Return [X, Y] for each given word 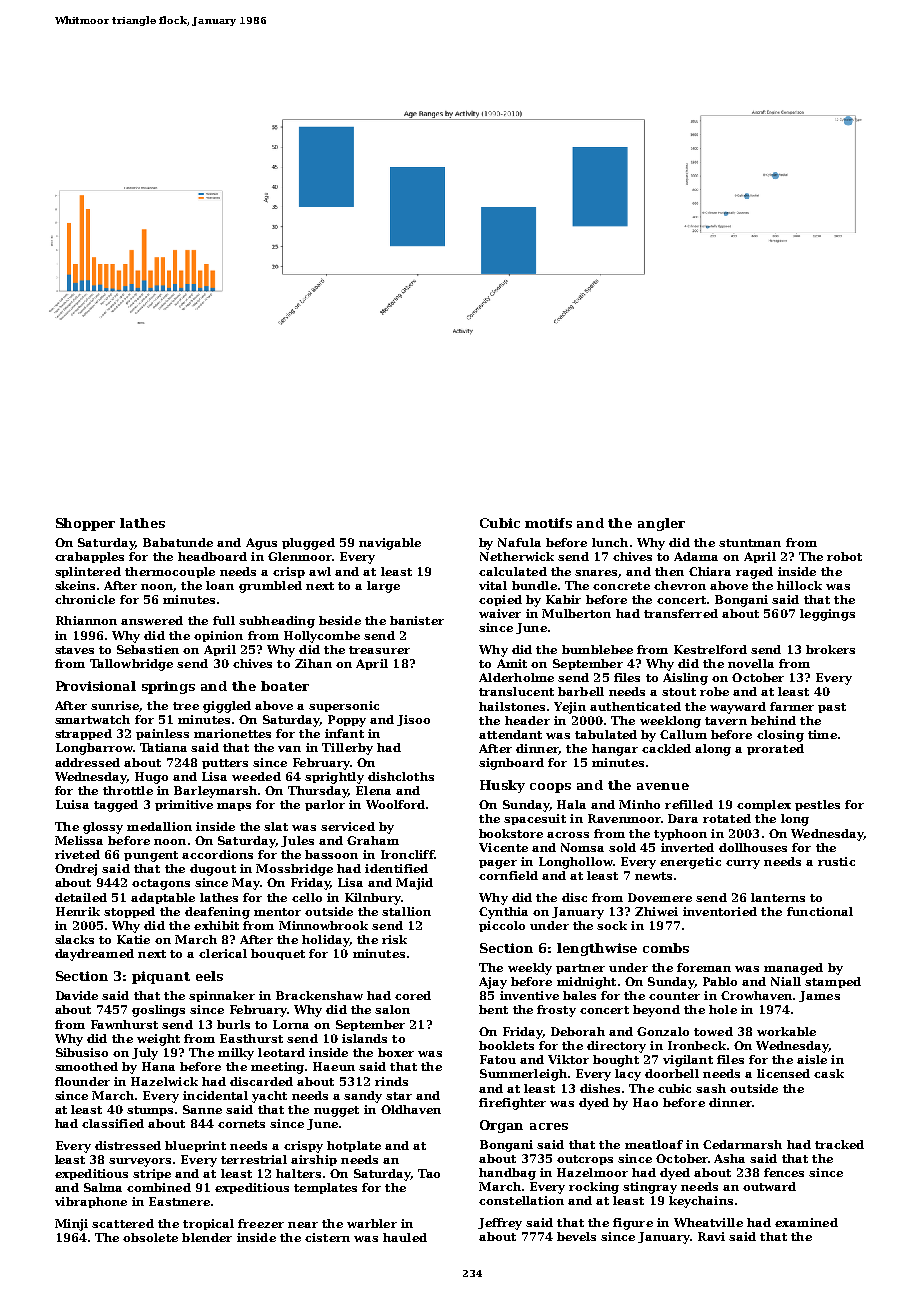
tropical [208, 1224]
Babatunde [178, 542]
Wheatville [708, 1222]
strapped [83, 734]
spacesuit [535, 819]
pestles [817, 805]
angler [661, 524]
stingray [650, 1188]
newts [653, 876]
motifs [548, 523]
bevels [576, 1236]
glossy [103, 828]
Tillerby [347, 749]
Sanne [202, 1109]
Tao [429, 1173]
